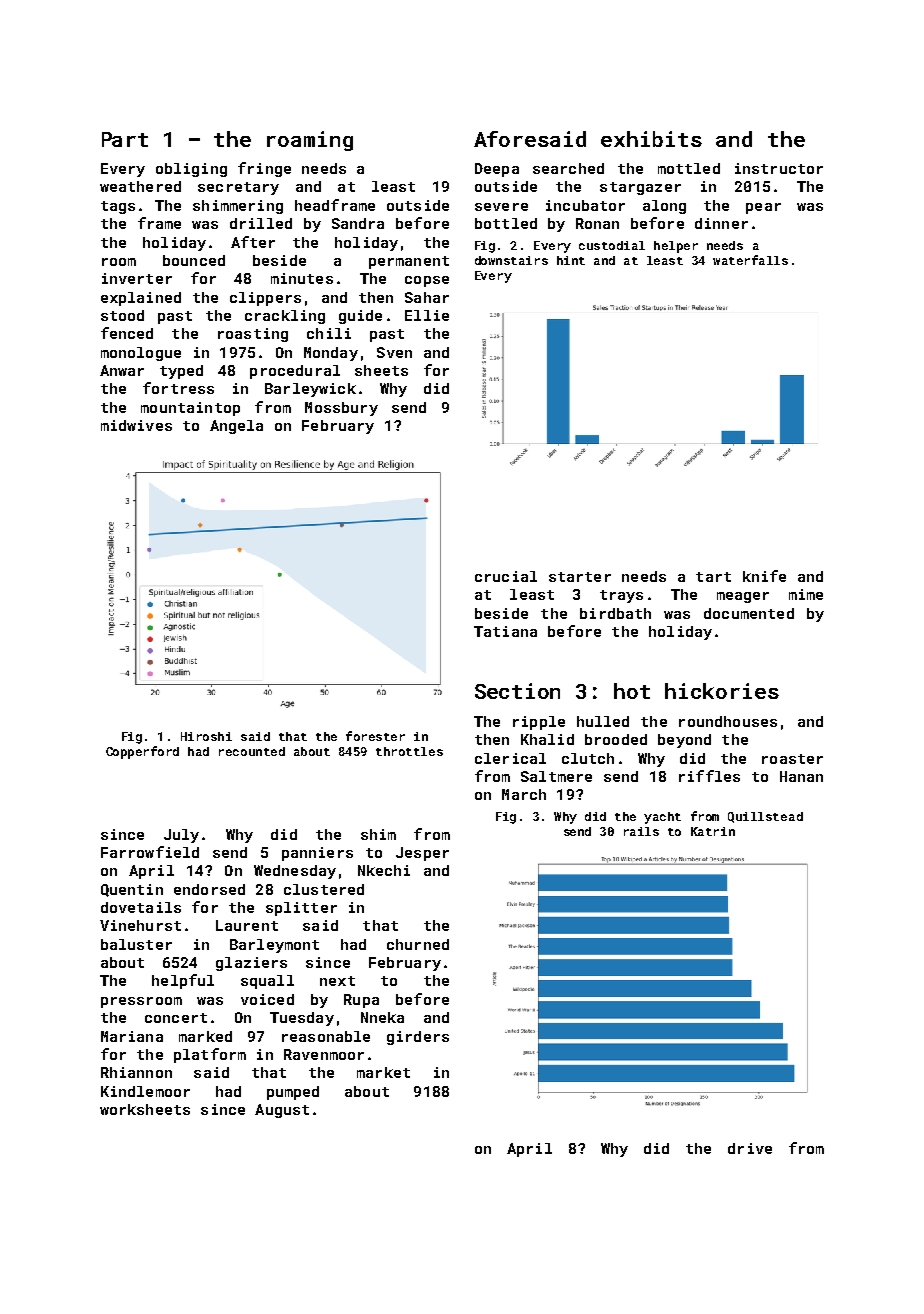 The width and height of the document is (924, 1314). What do you see at coordinates (418, 944) in the document?
I see `churned` at bounding box center [418, 944].
